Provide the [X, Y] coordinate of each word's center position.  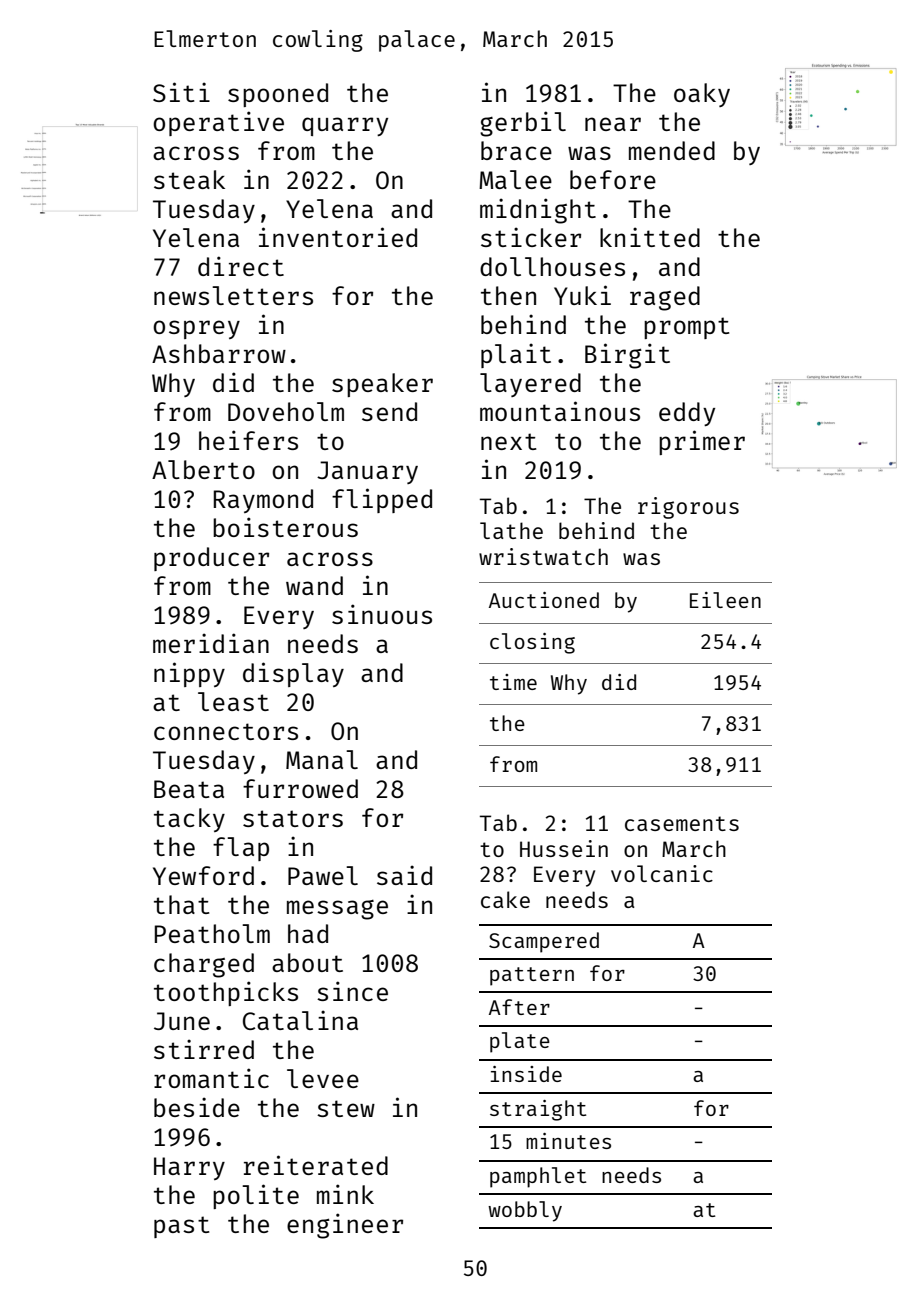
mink [345, 1194]
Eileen [725, 600]
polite [256, 1196]
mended [672, 150]
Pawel [323, 875]
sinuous [382, 614]
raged [665, 298]
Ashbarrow [219, 353]
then [508, 295]
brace [516, 150]
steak [189, 179]
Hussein [564, 848]
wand [314, 585]
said [404, 875]
